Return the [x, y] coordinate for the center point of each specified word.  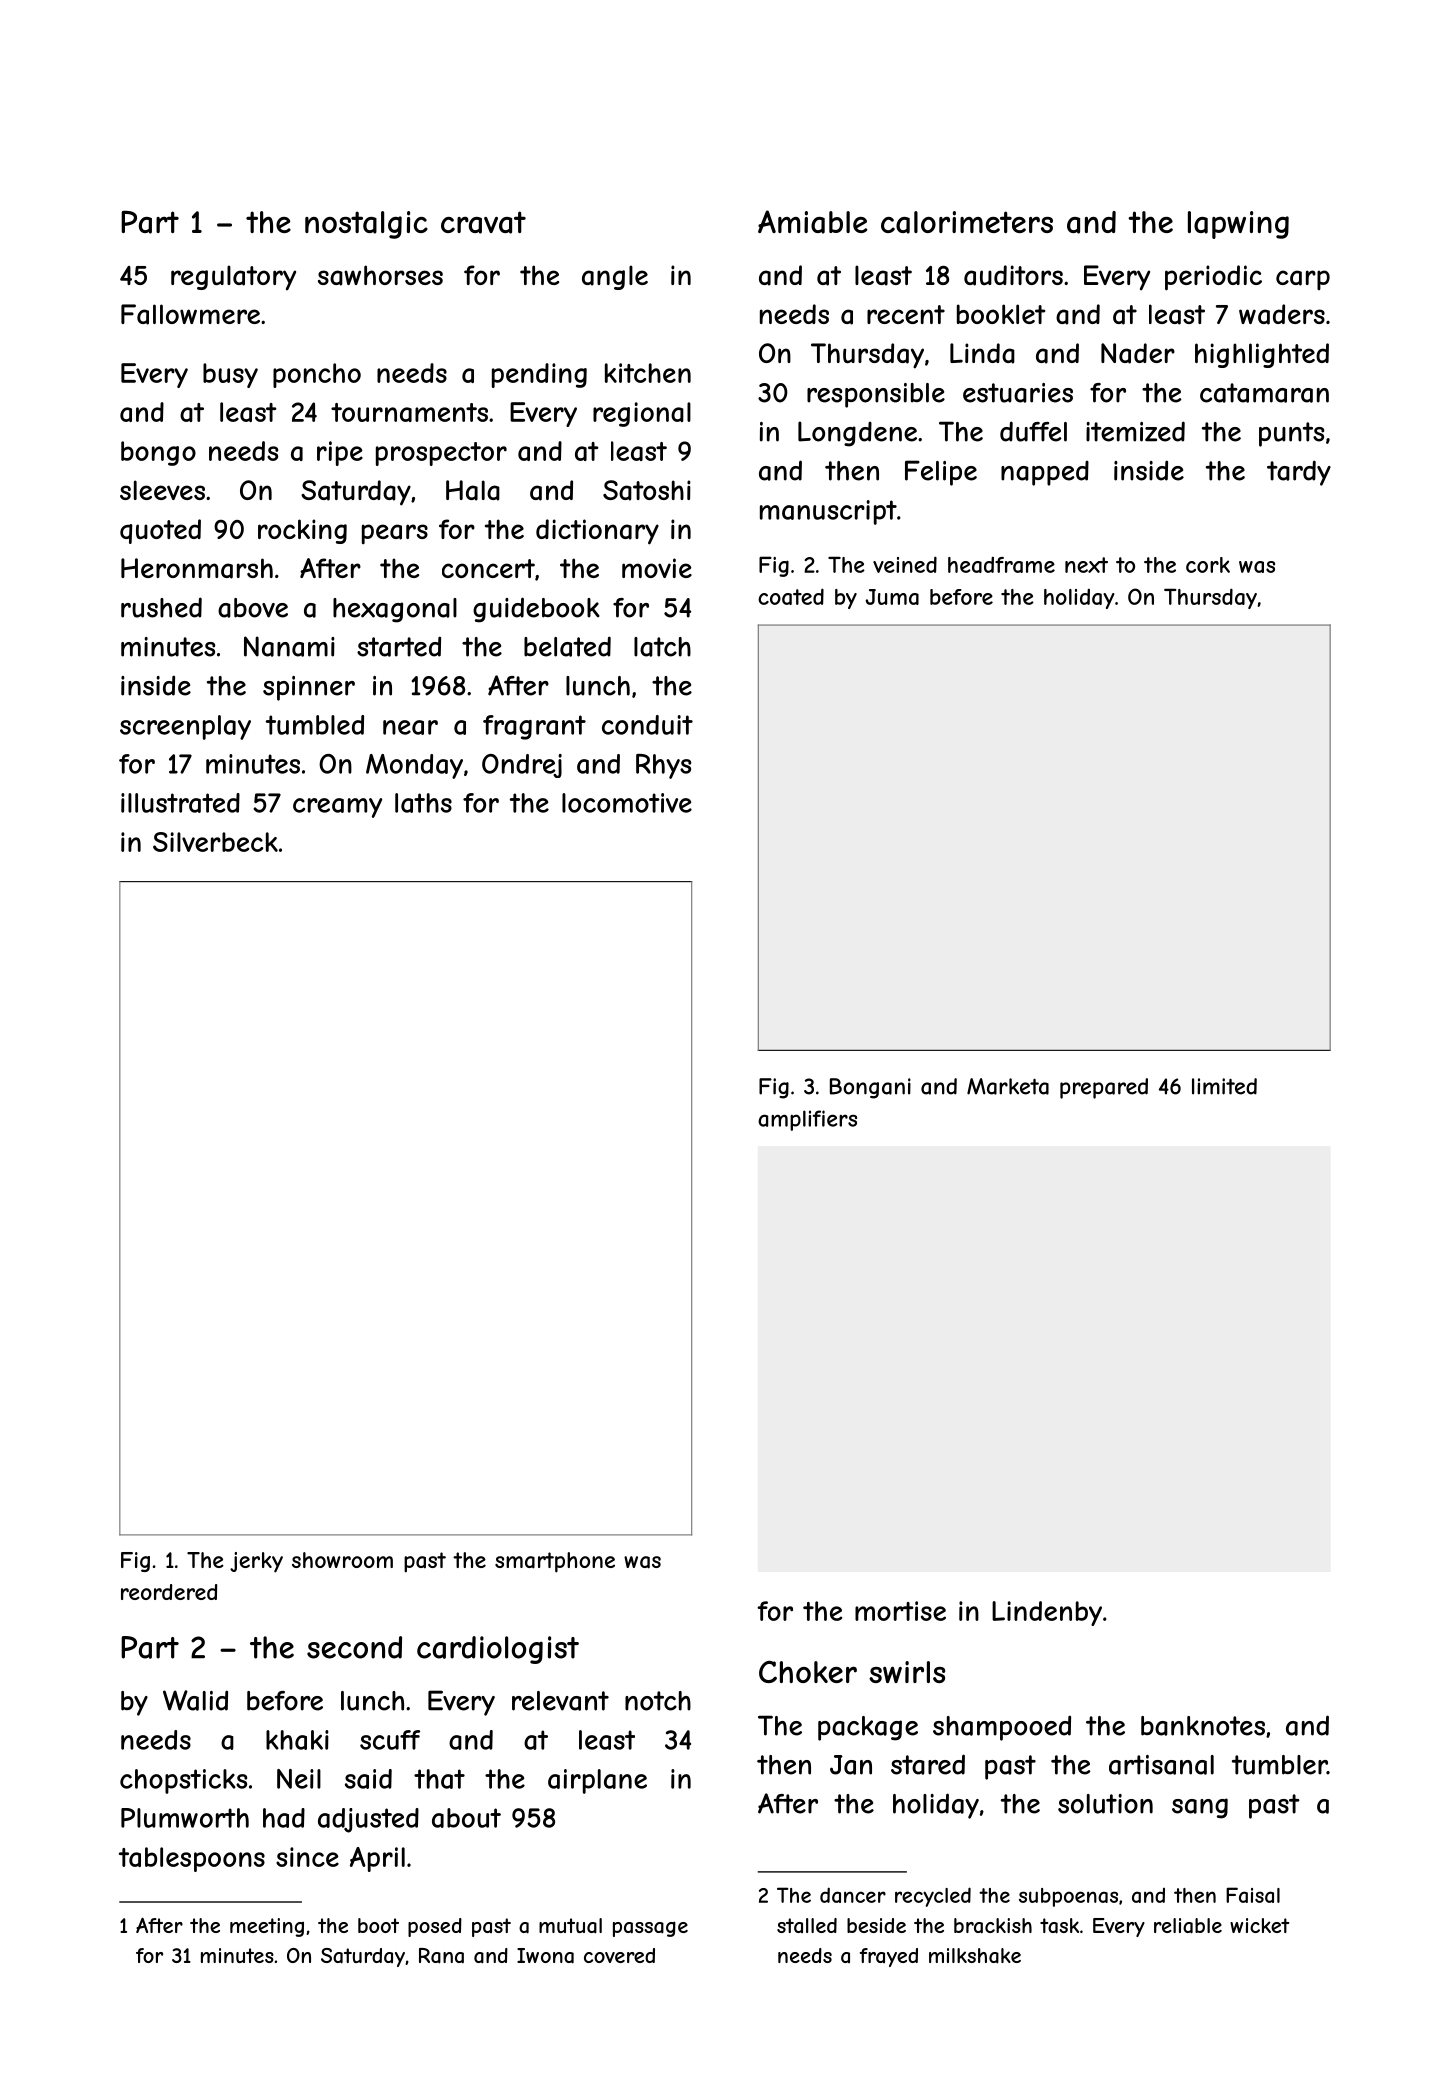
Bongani [870, 1088]
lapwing [1238, 225]
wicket [1259, 1925]
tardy [1299, 473]
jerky [256, 1562]
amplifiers [807, 1120]
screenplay [185, 727]
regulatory [233, 277]
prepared [1104, 1088]
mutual [570, 1926]
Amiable [812, 222]
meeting [267, 1927]
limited [1224, 1086]
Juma [892, 597]
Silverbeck [215, 842]
